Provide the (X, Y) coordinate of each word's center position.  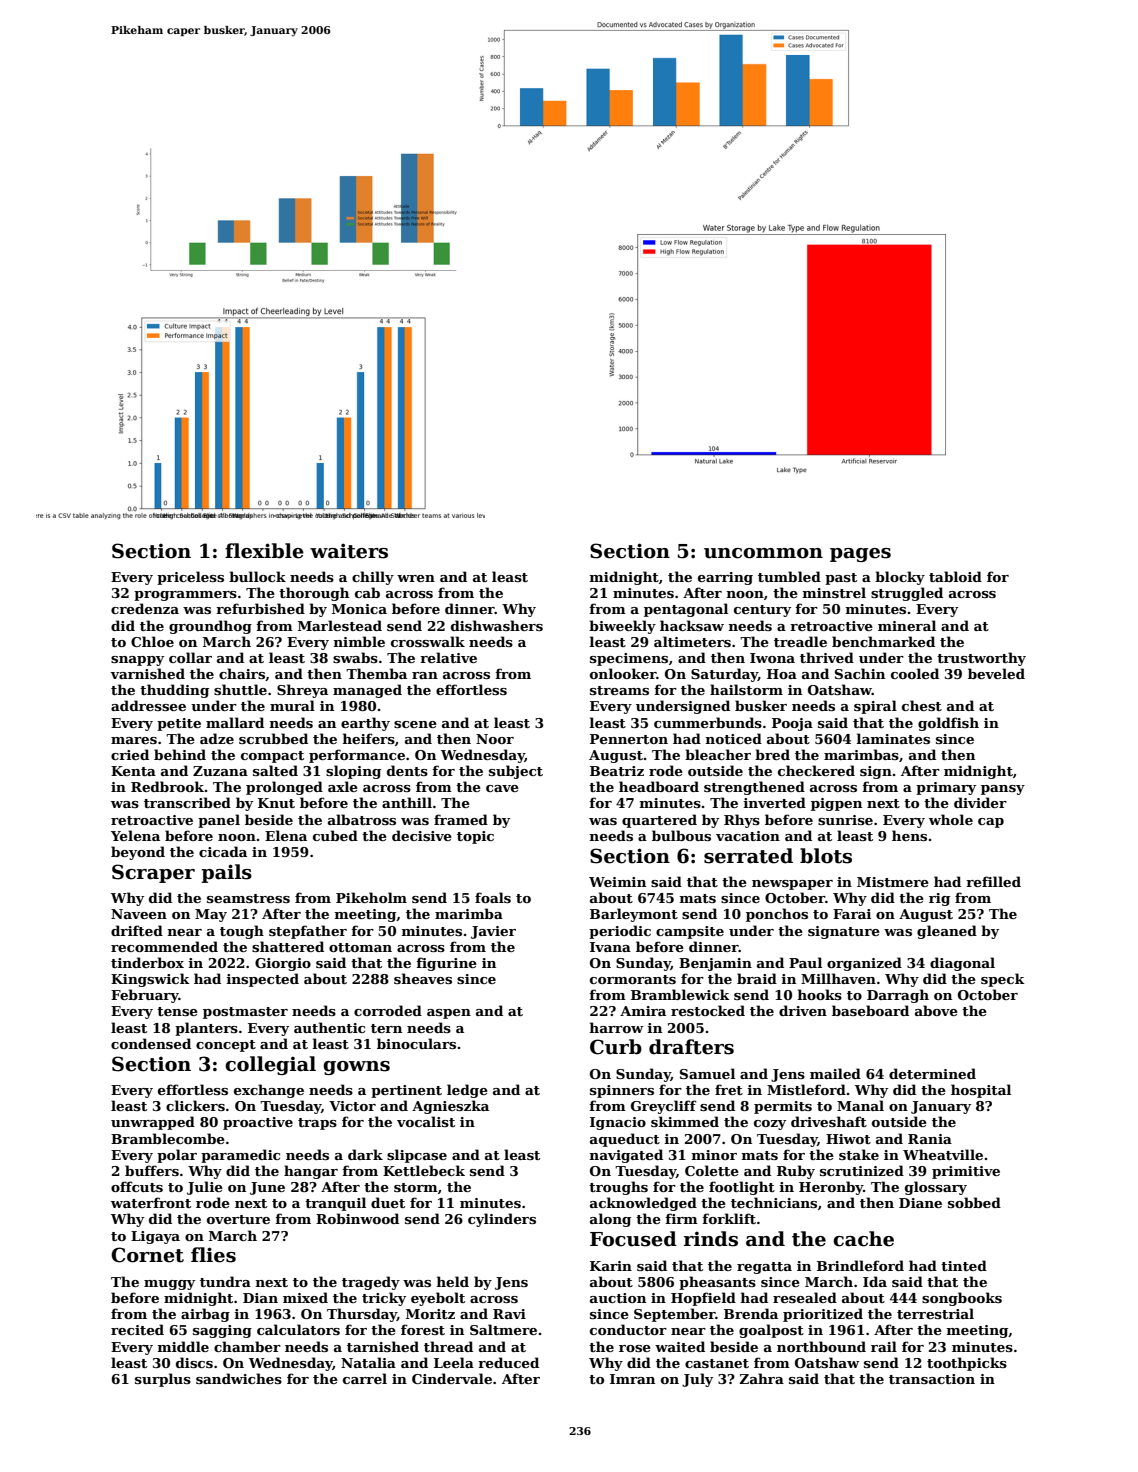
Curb (616, 1047)
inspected (262, 980)
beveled (996, 673)
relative (448, 657)
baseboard (870, 1010)
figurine (446, 964)
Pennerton (629, 739)
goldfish (948, 724)
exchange (269, 1091)
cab (367, 592)
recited (137, 1329)
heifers (368, 738)
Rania (930, 1139)
